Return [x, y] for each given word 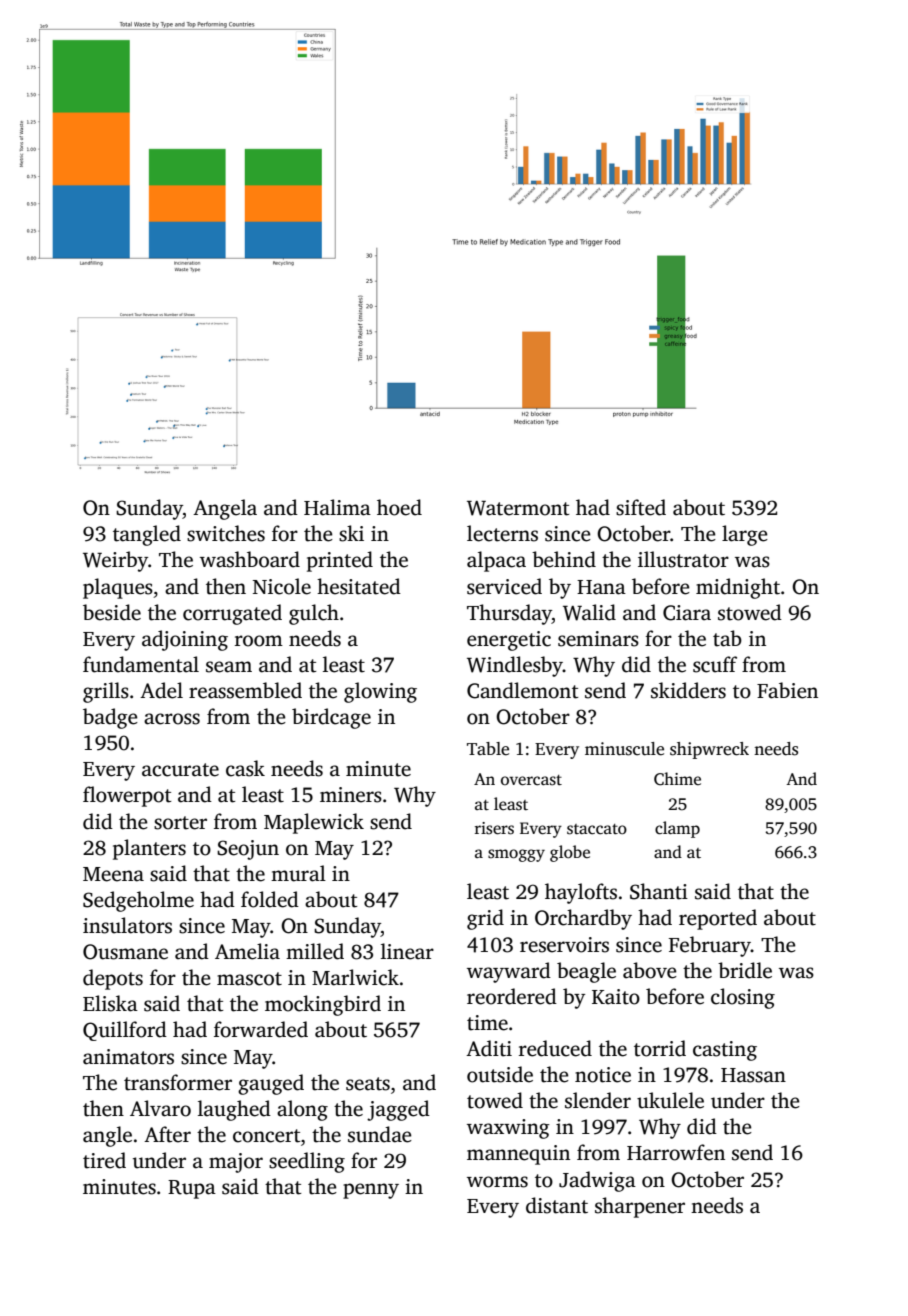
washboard [250, 559]
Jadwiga [597, 1181]
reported [718, 919]
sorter [180, 823]
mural [298, 873]
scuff [715, 664]
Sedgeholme [138, 901]
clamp [677, 829]
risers [494, 828]
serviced [504, 586]
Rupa [192, 1189]
